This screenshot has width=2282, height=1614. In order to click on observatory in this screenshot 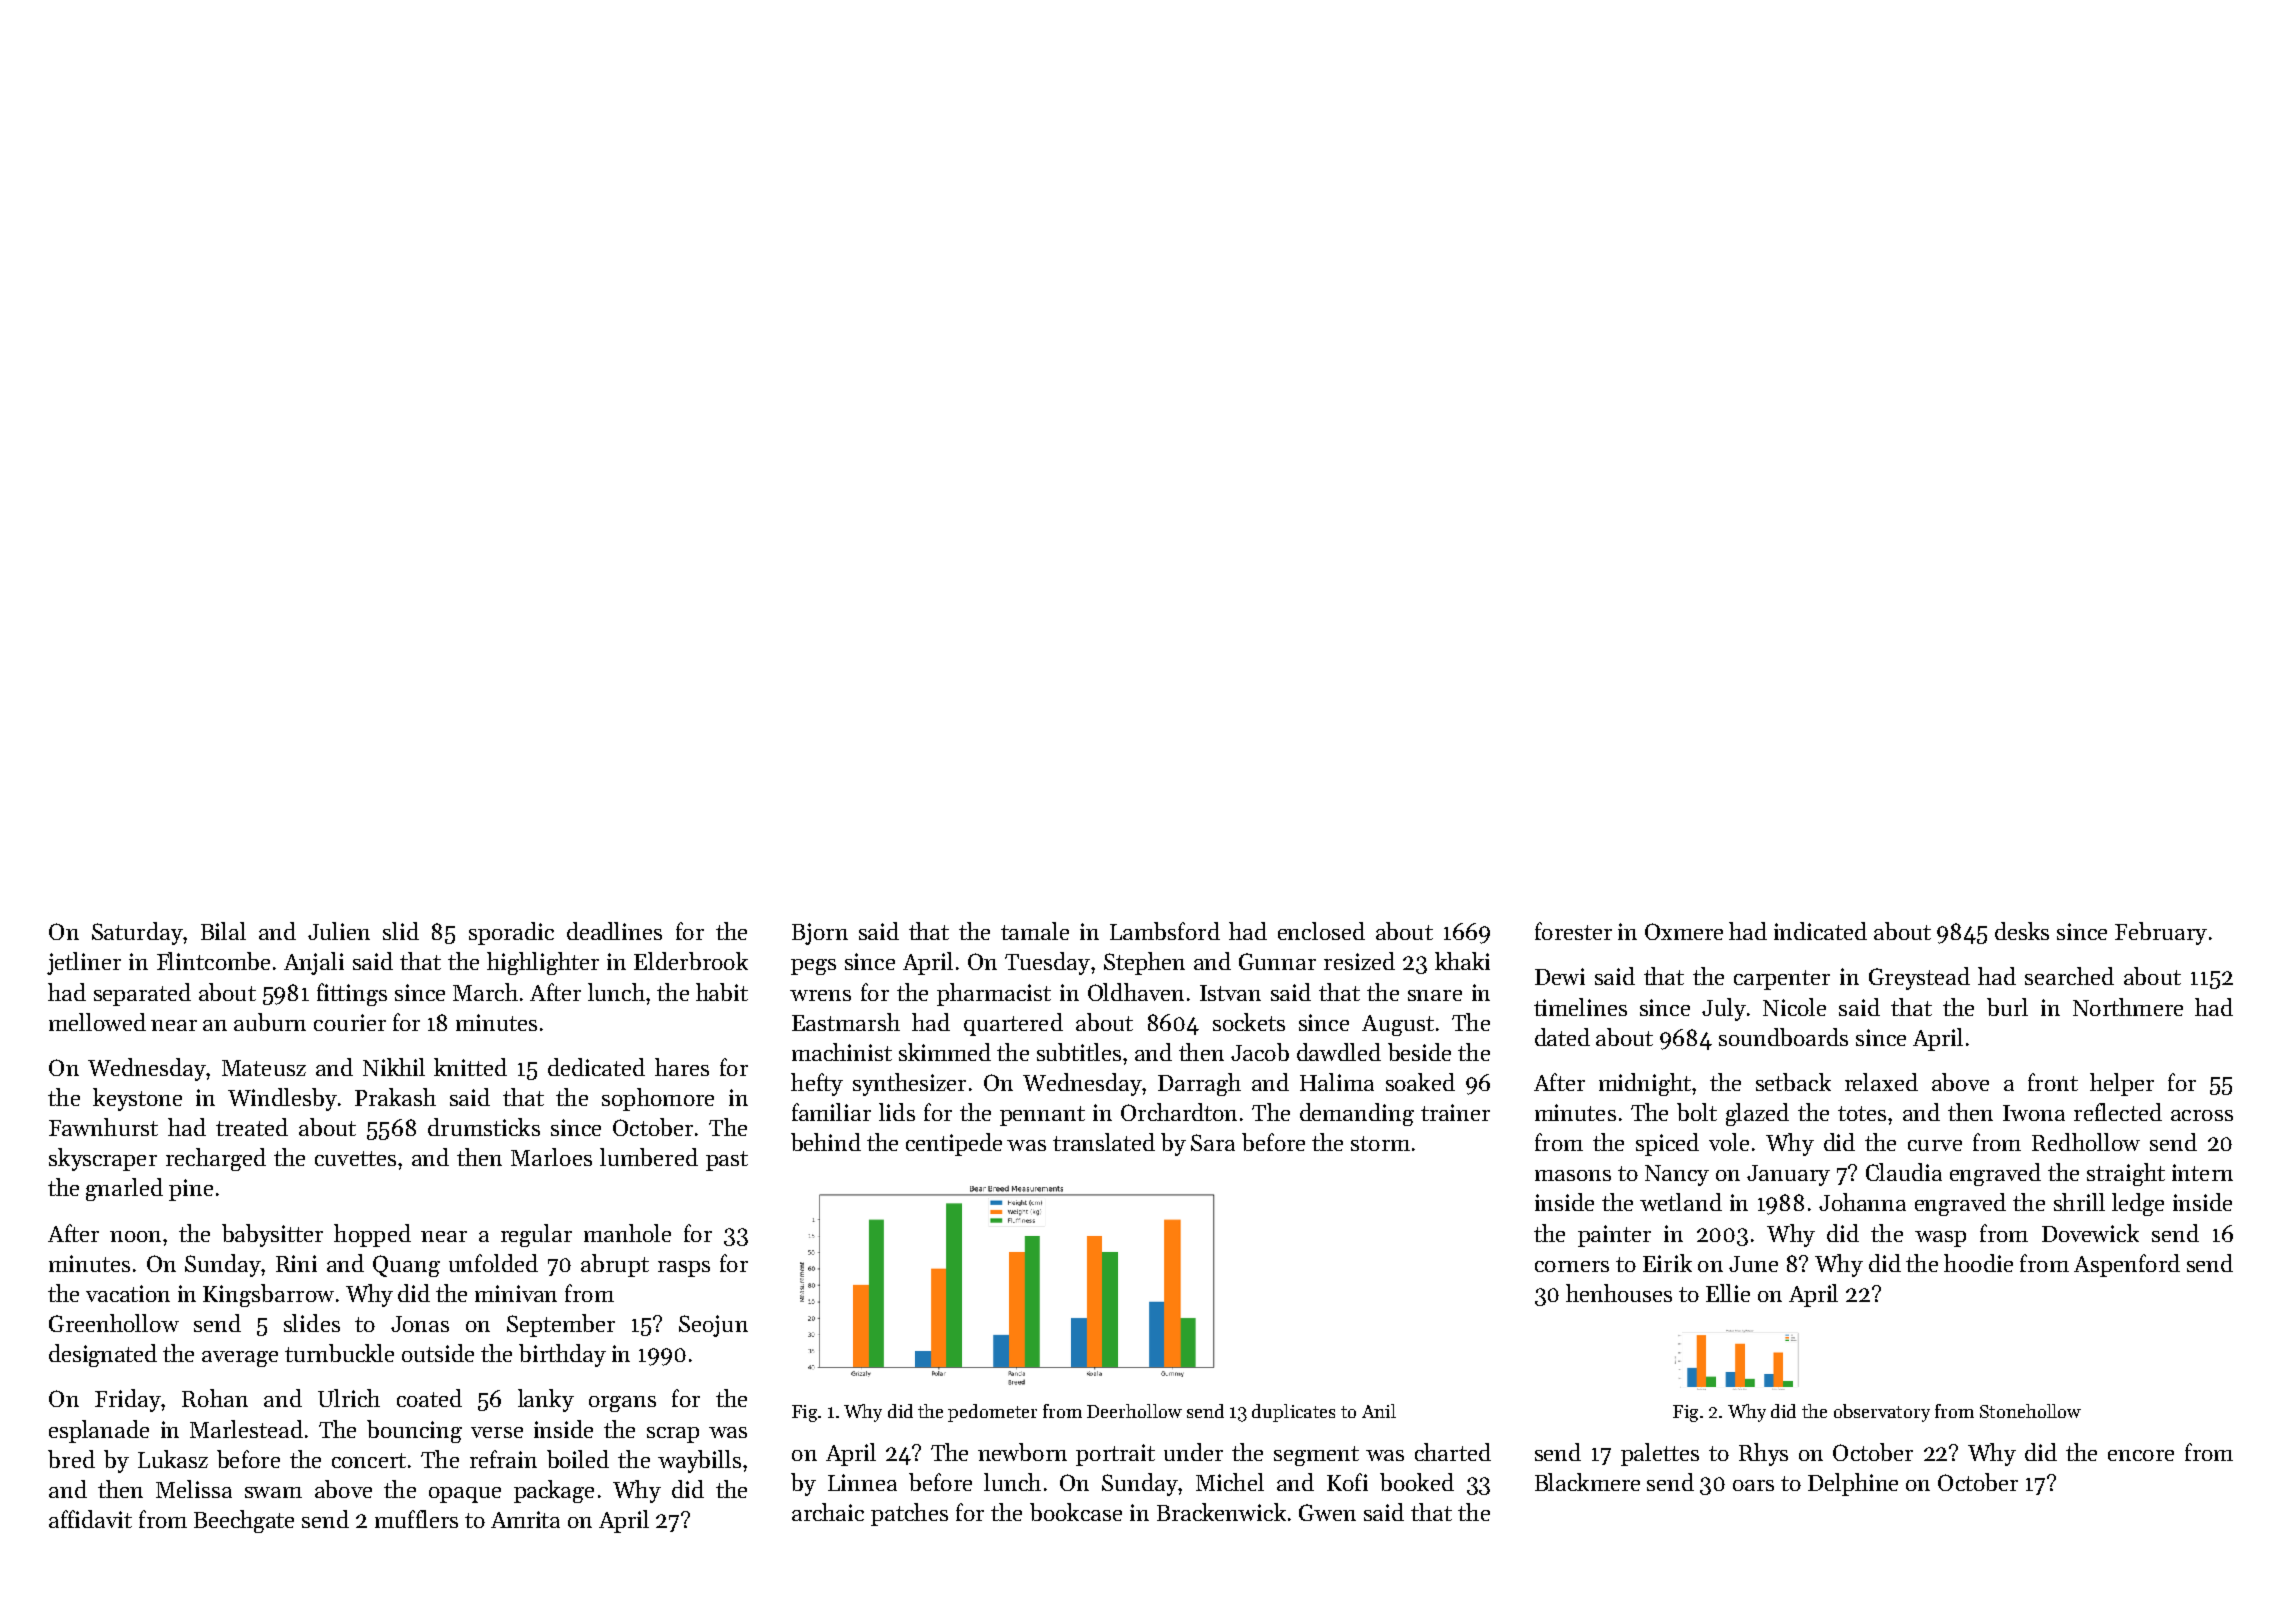, I will do `click(1882, 1413)`.
